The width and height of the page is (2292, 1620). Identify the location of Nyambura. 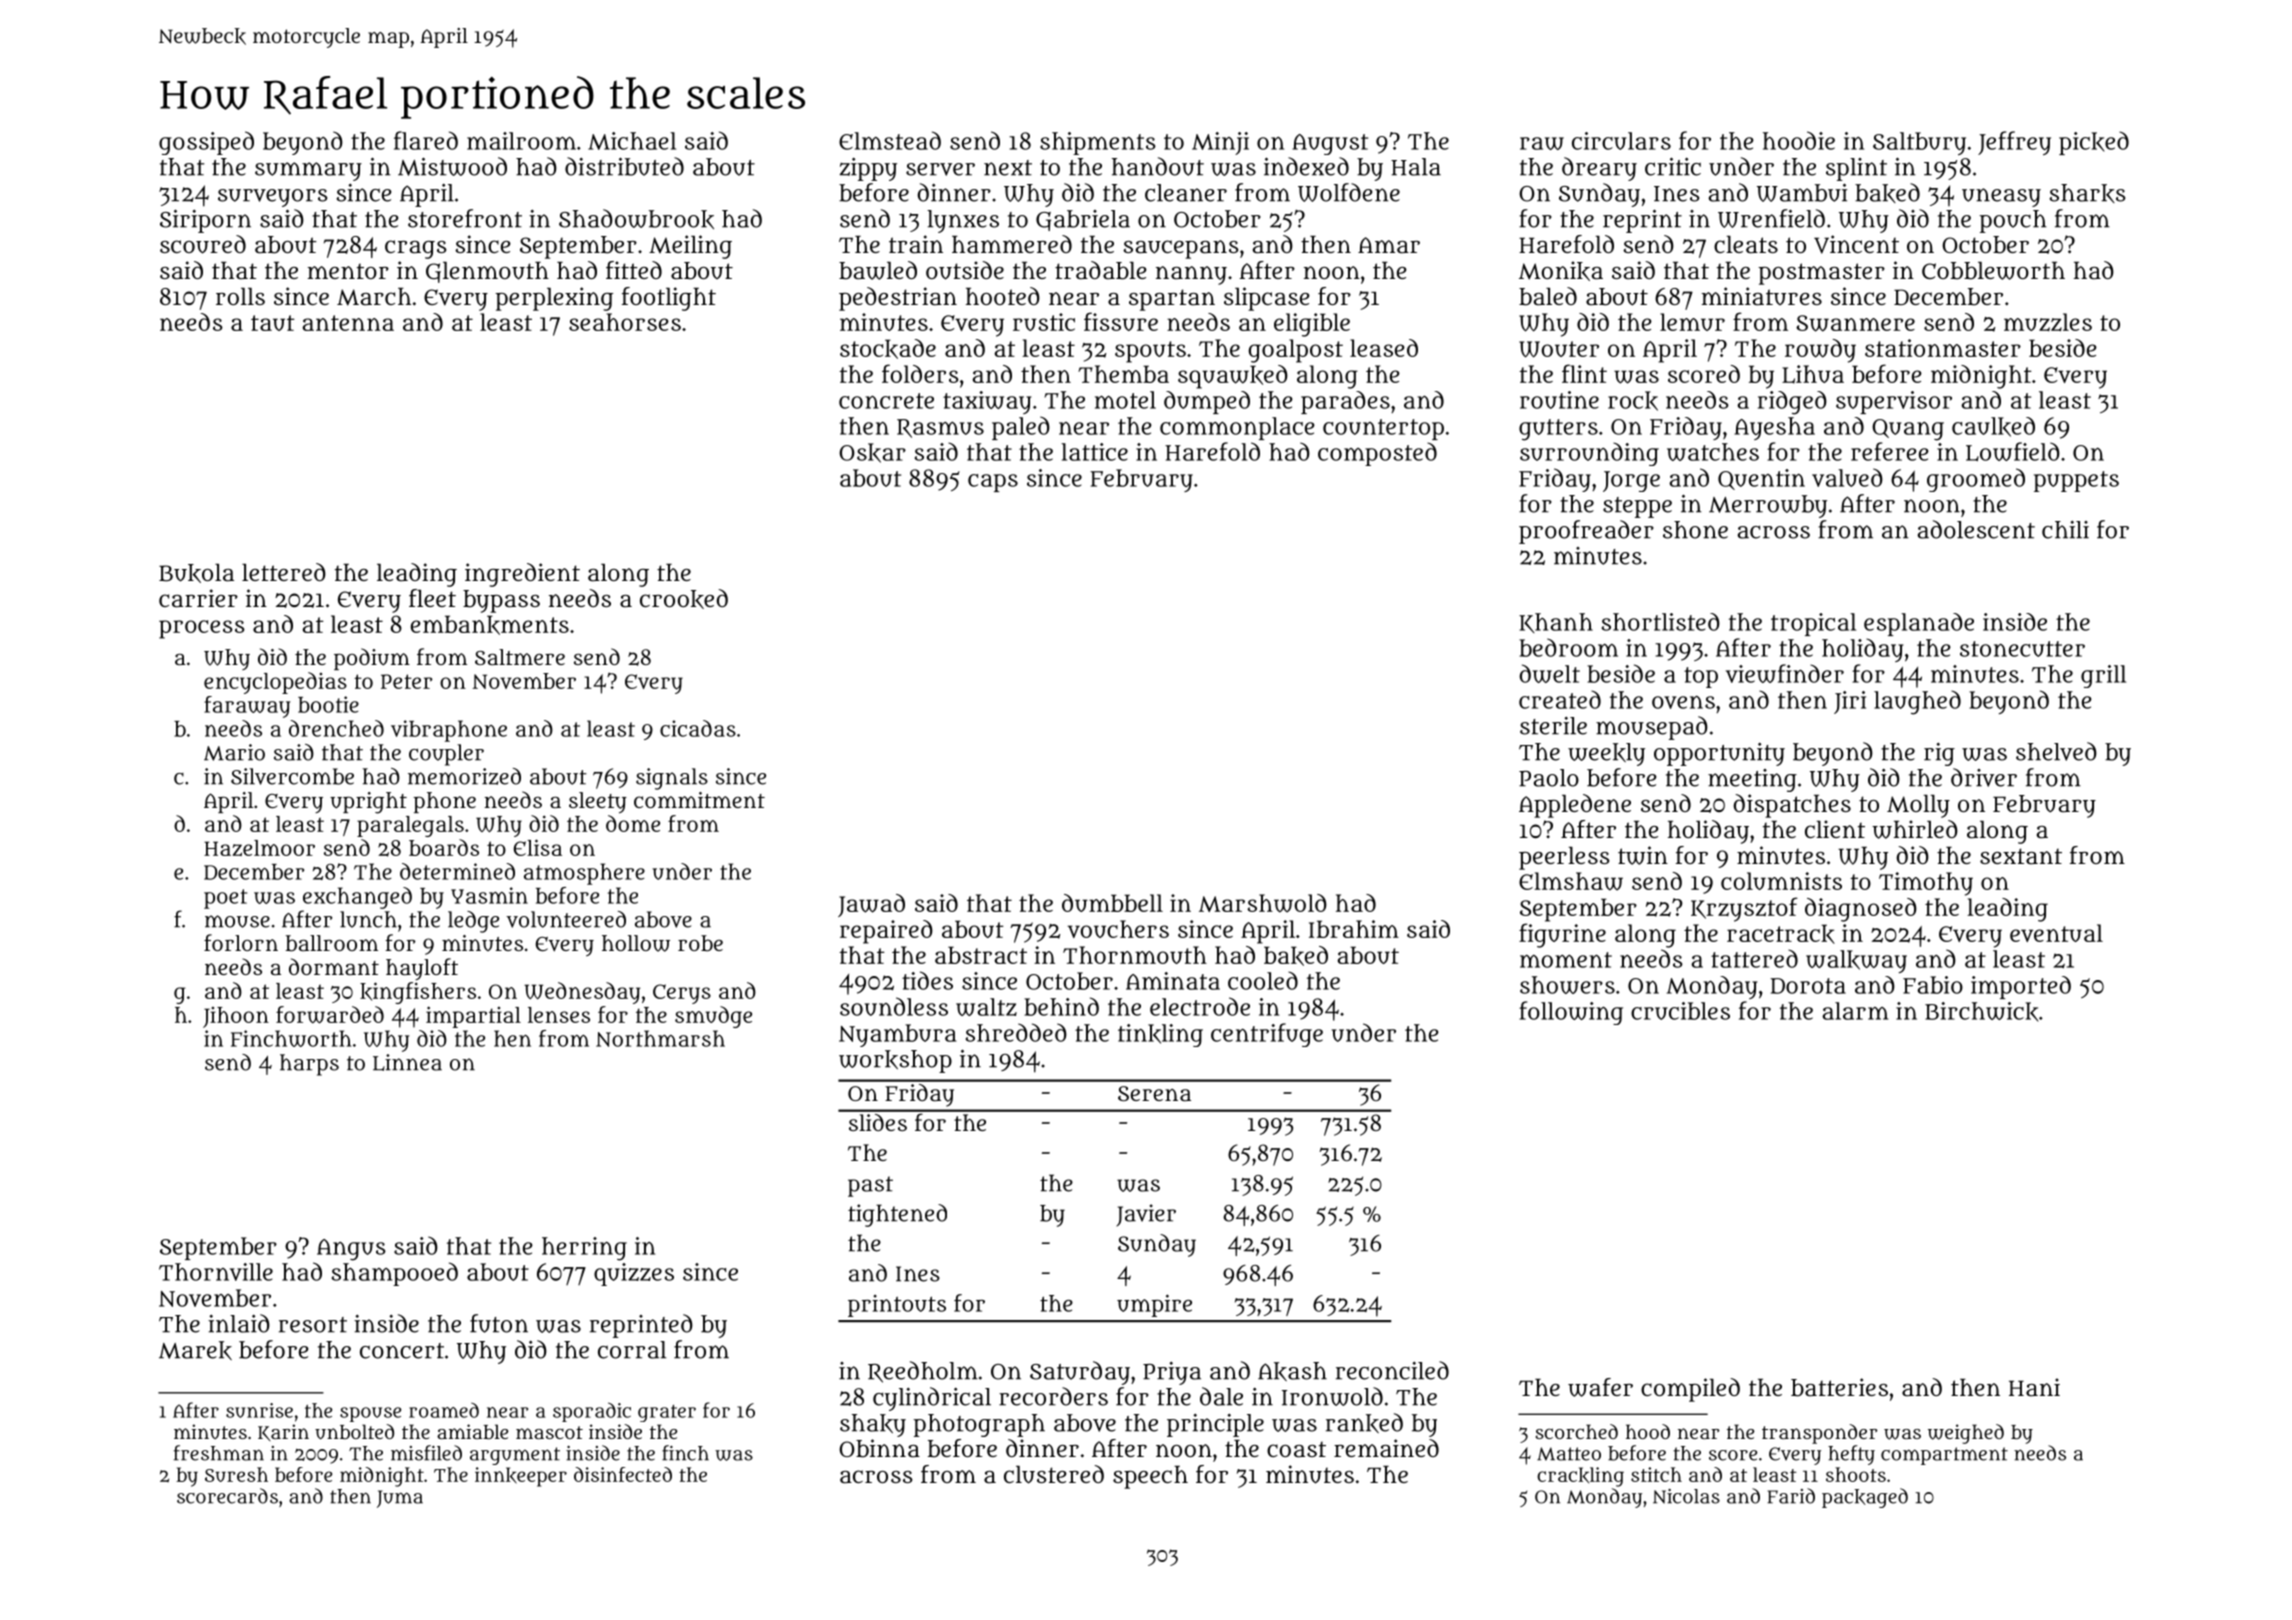
(897, 1035).
